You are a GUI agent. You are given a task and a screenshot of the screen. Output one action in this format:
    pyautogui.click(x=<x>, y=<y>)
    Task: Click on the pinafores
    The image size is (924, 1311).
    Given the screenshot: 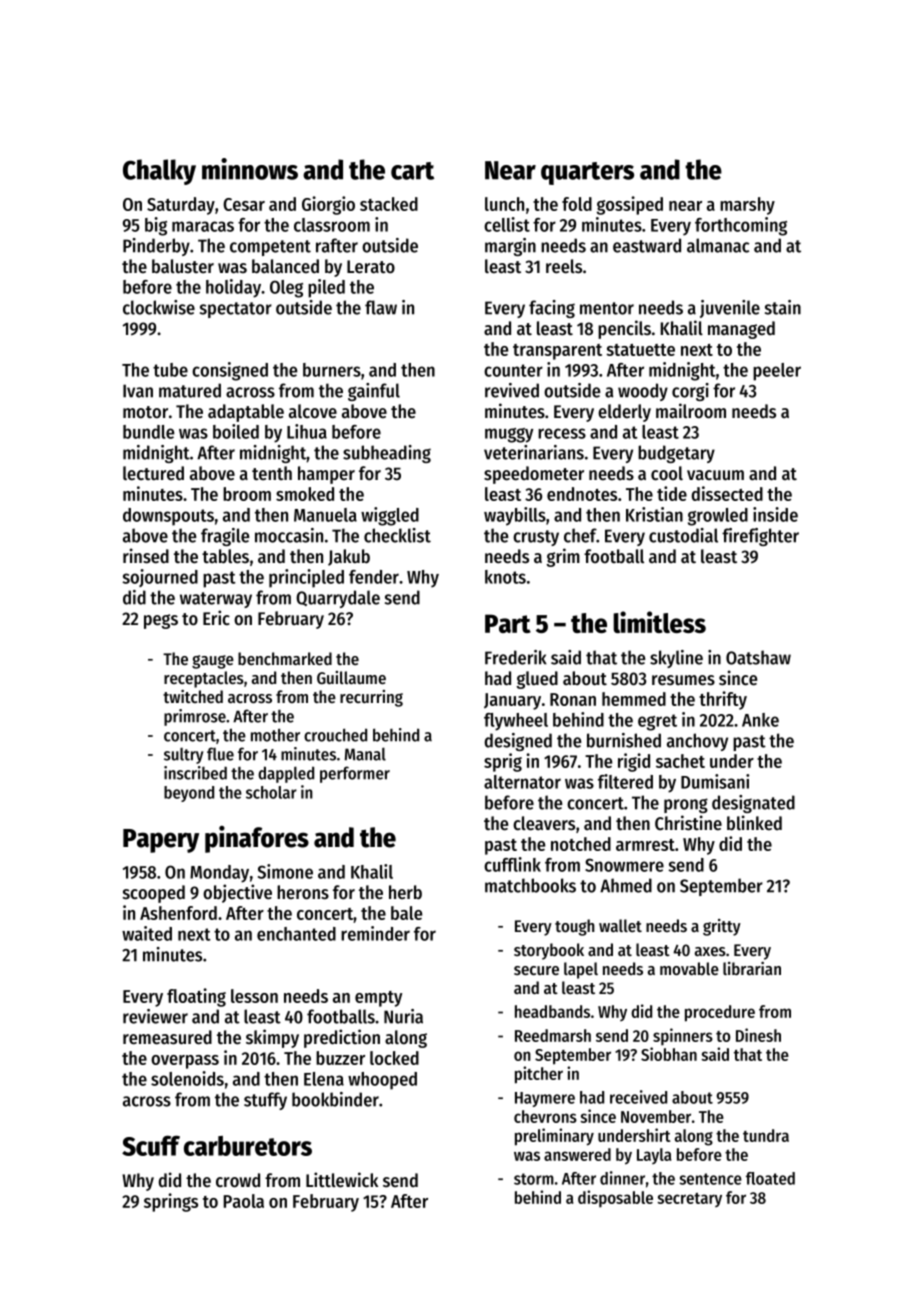 What is the action you would take?
    pyautogui.click(x=257, y=839)
